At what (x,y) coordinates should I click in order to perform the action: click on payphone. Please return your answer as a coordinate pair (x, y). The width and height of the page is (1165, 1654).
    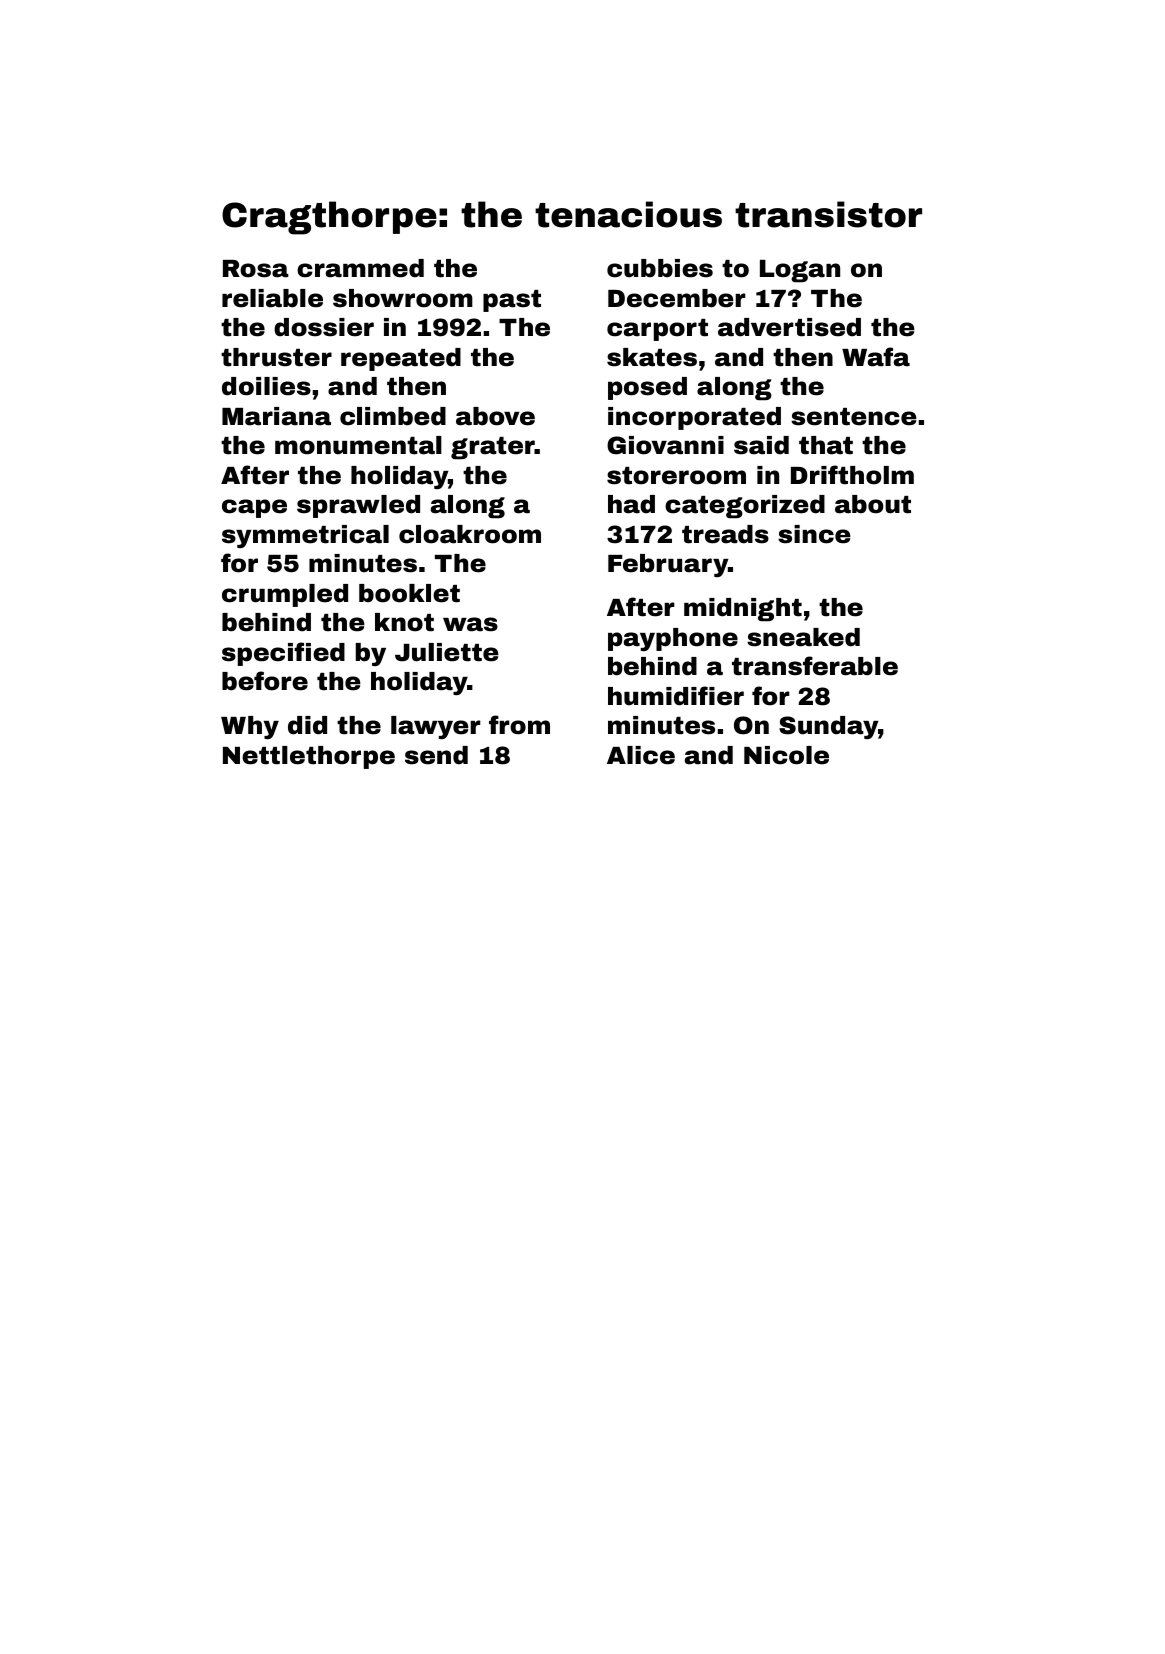
    Looking at the image, I should click on (673, 639).
